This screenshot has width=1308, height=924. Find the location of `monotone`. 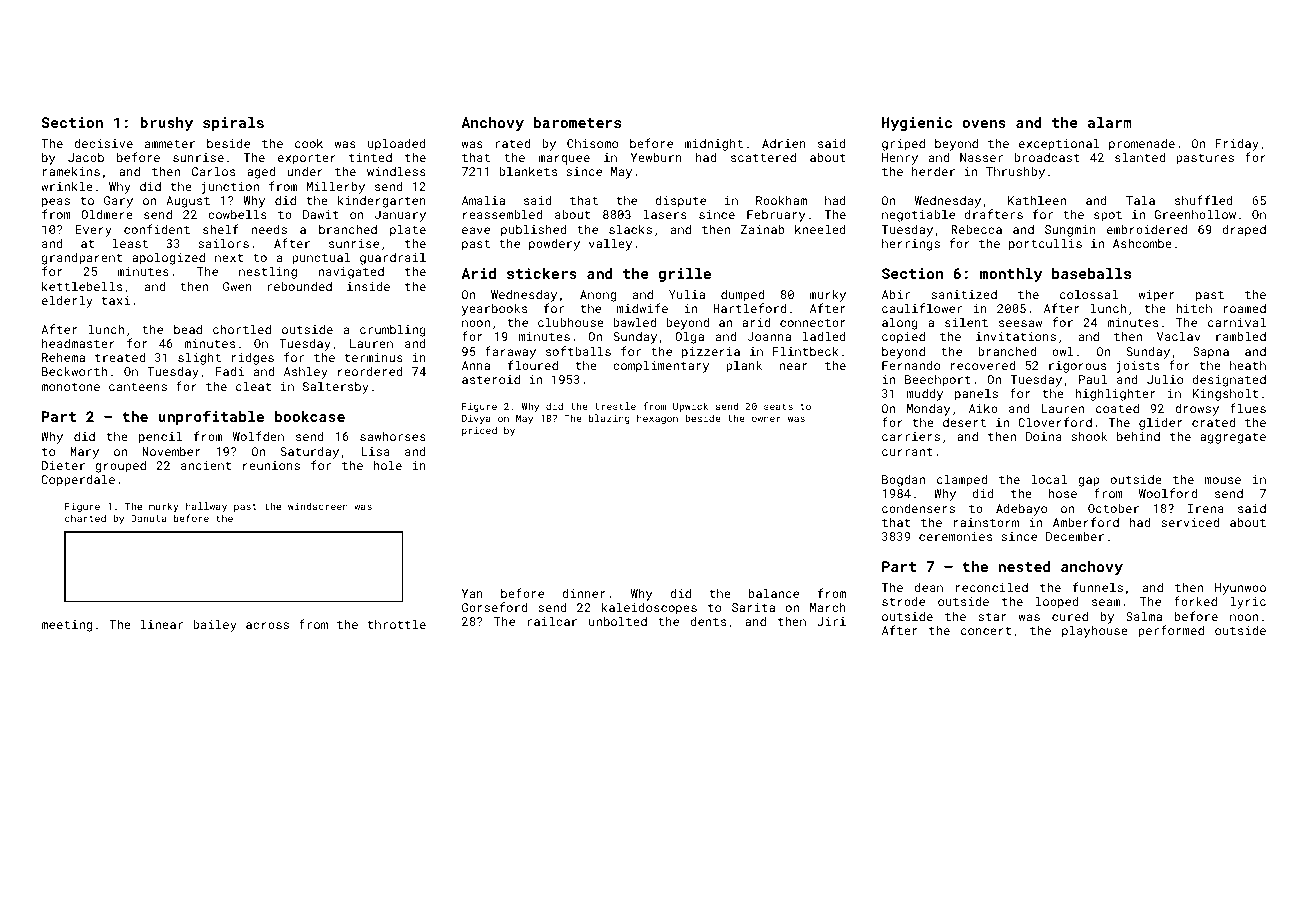

monotone is located at coordinates (70, 387).
